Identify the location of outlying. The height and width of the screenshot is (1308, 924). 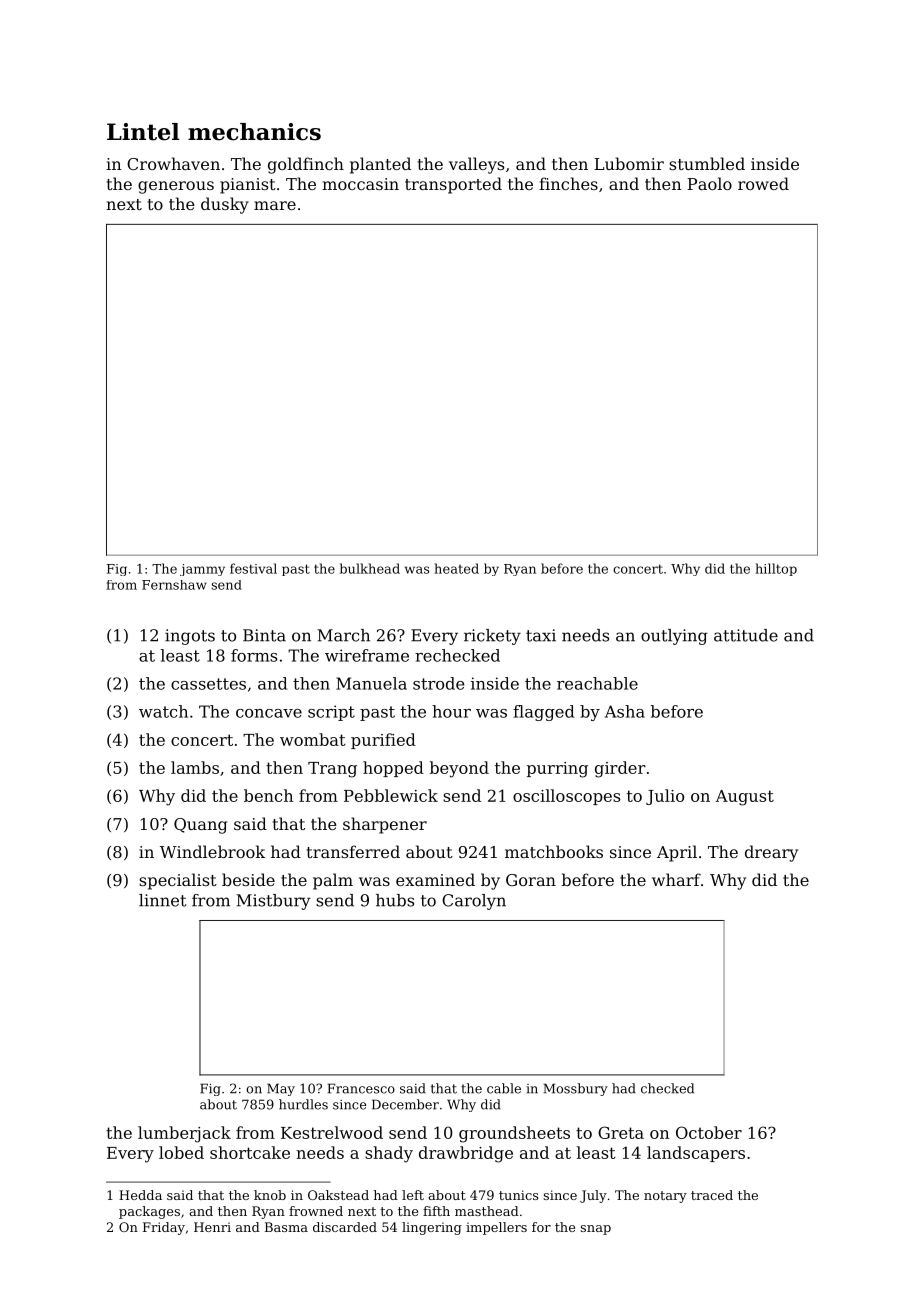
(674, 637).
